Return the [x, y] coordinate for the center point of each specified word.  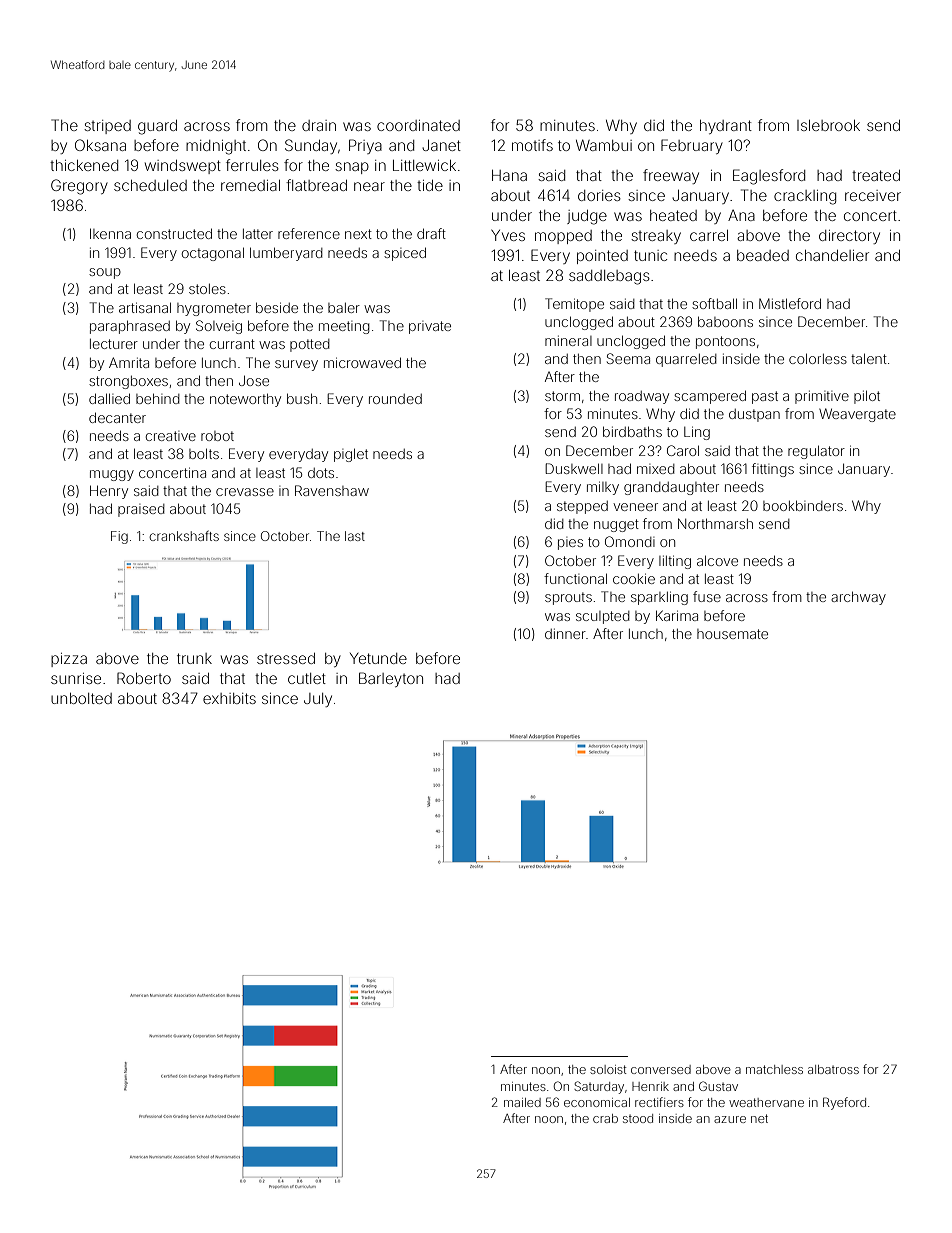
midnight [216, 147]
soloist [608, 1069]
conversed [661, 1069]
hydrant [726, 127]
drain [319, 125]
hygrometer [214, 309]
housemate [732, 634]
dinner [565, 634]
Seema [628, 358]
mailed [522, 1102]
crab [605, 1118]
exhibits [229, 698]
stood [638, 1118]
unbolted [81, 698]
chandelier [832, 255]
